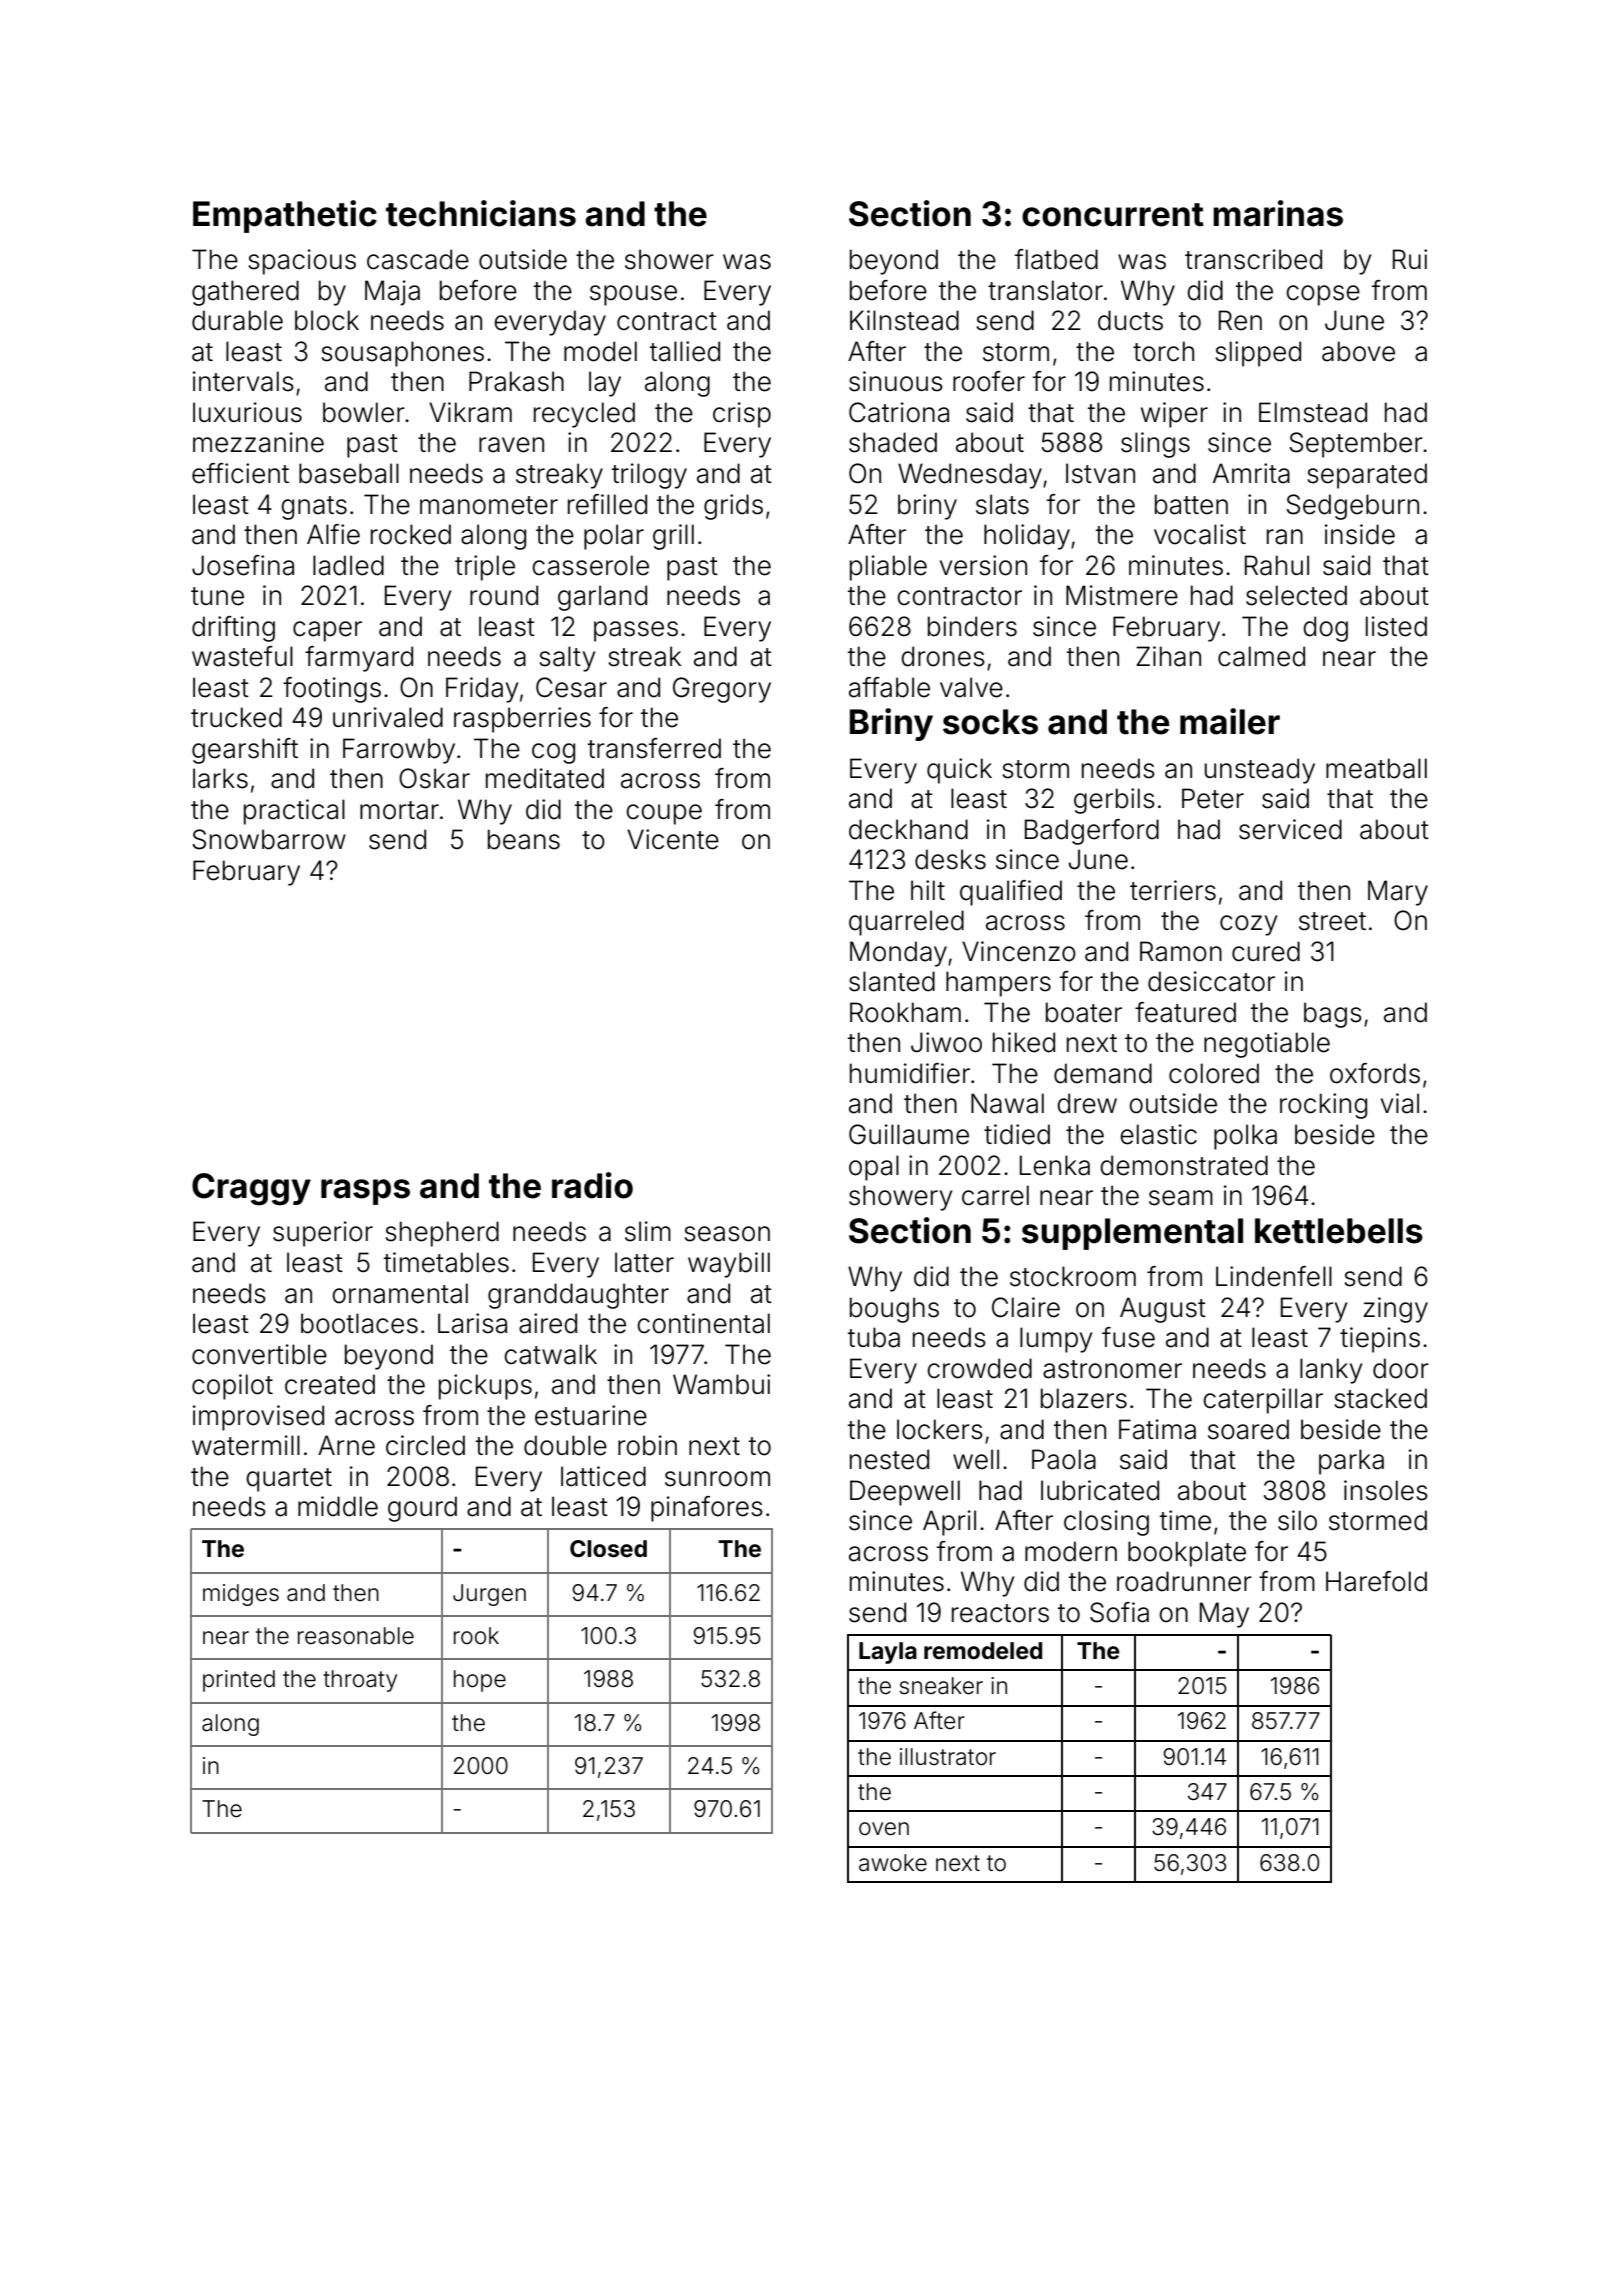 This screenshot has width=1620, height=2292. What do you see at coordinates (360, 1681) in the screenshot?
I see `throaty` at bounding box center [360, 1681].
